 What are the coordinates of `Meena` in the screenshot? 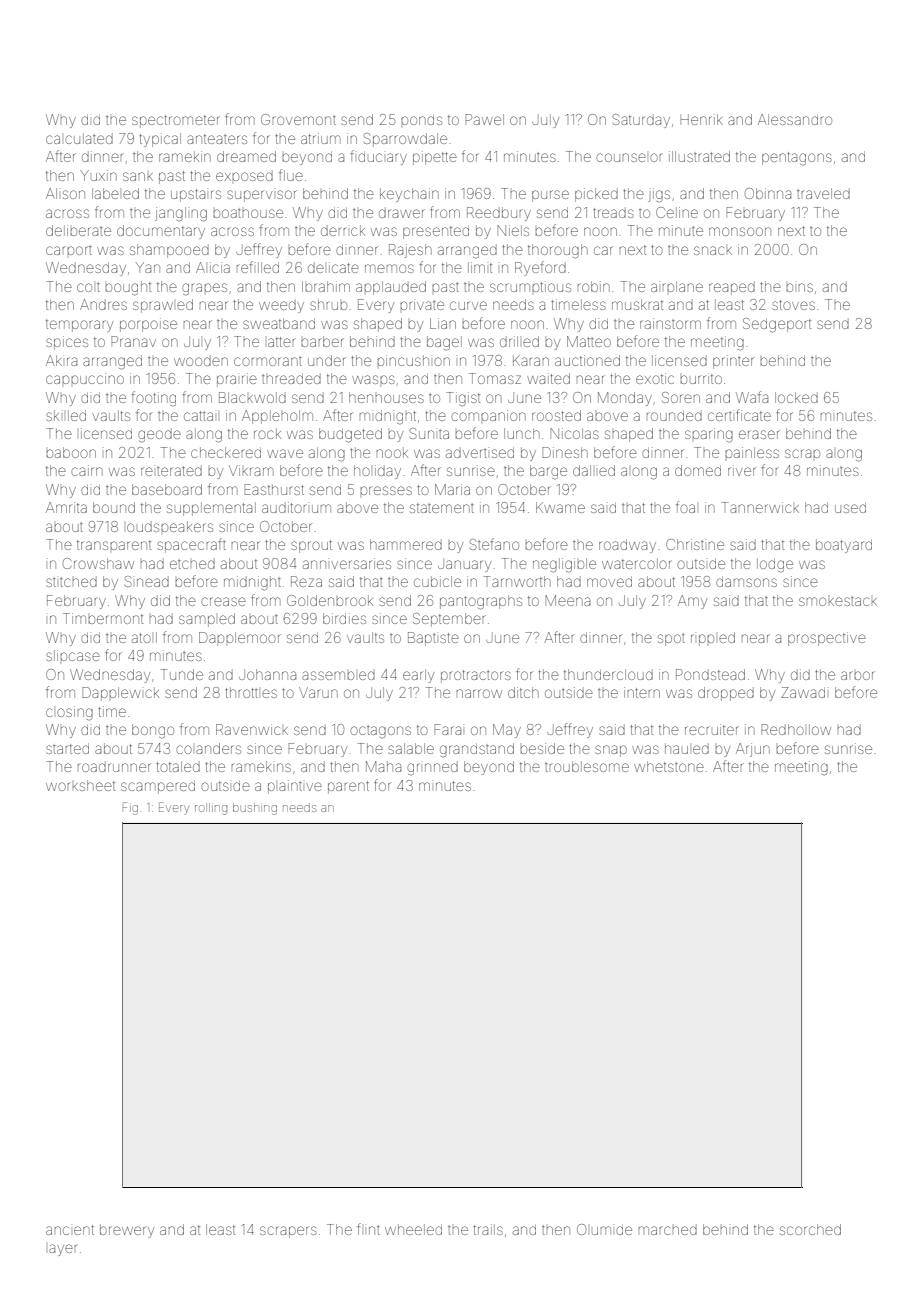 It's located at (567, 600).
